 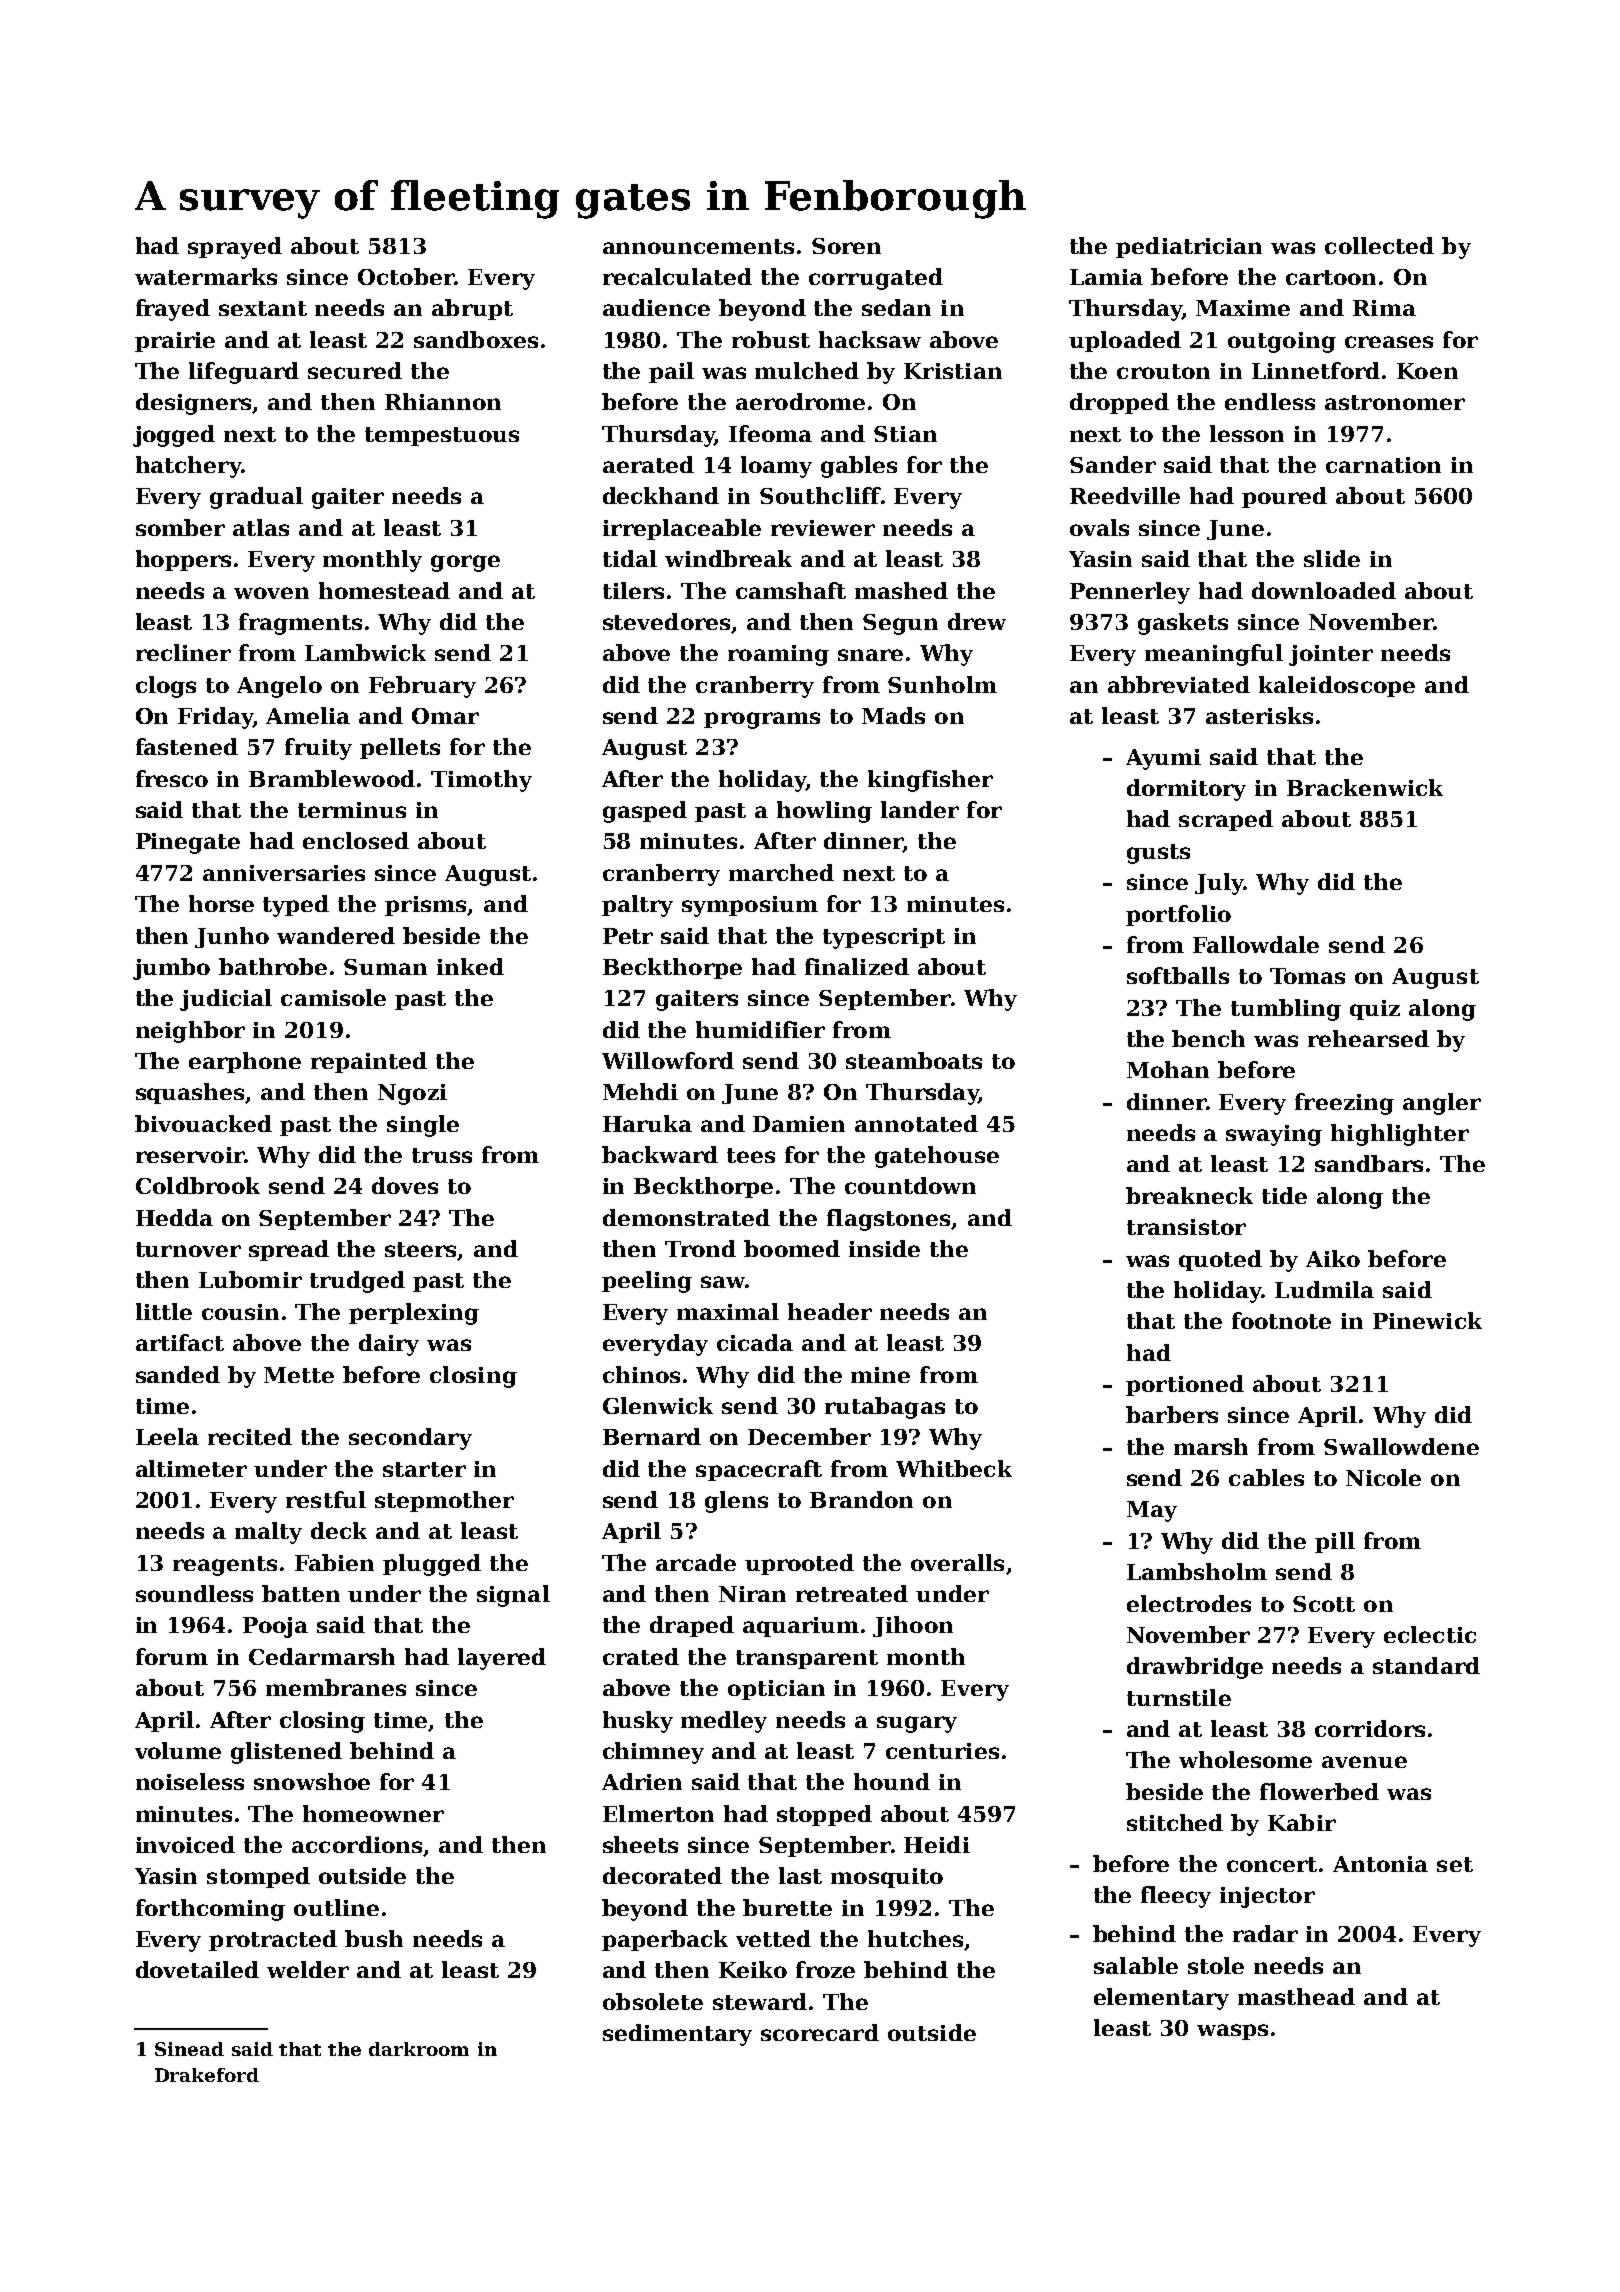 What do you see at coordinates (698, 246) in the screenshot?
I see `announcements` at bounding box center [698, 246].
